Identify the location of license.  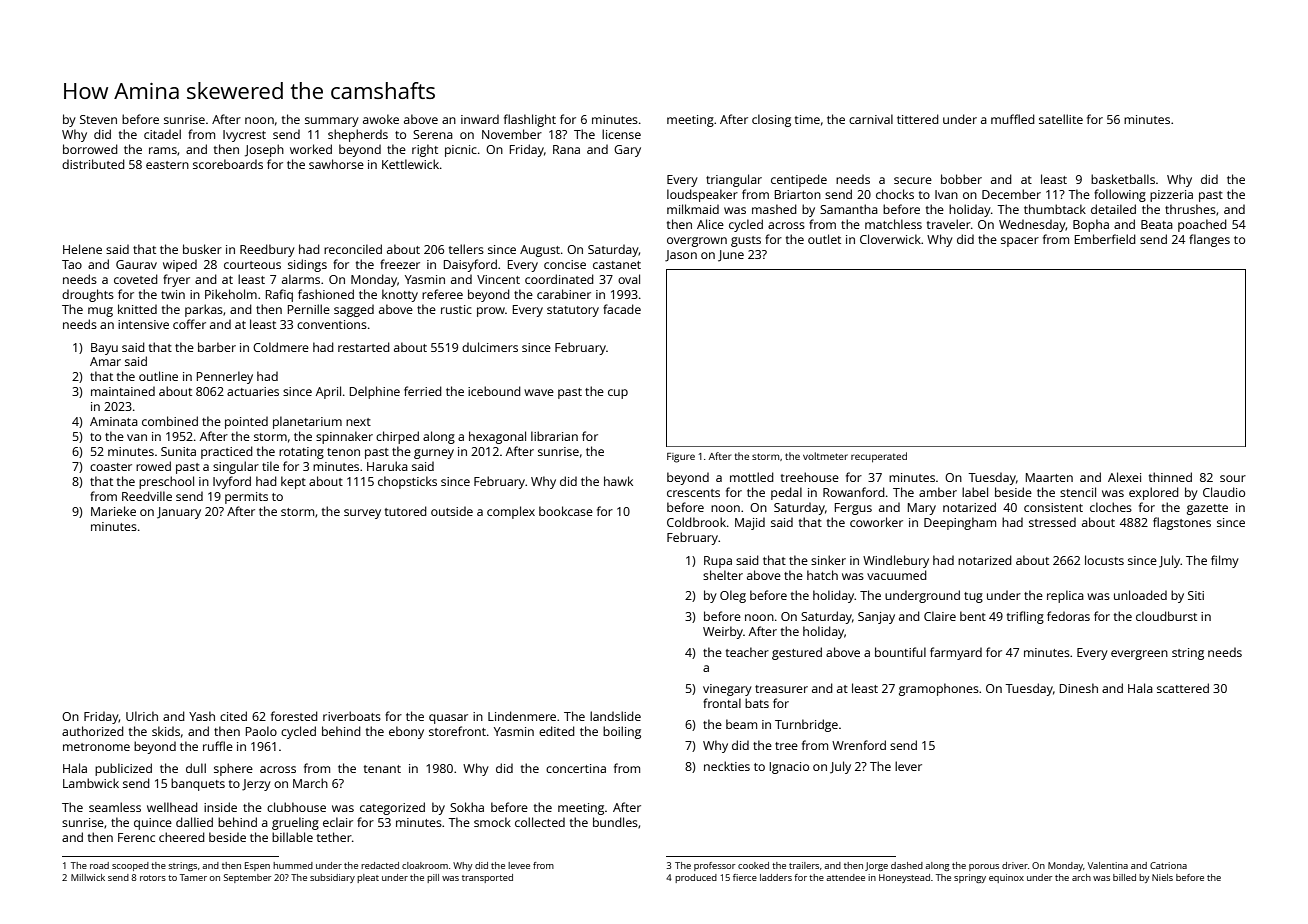
(621, 134).
